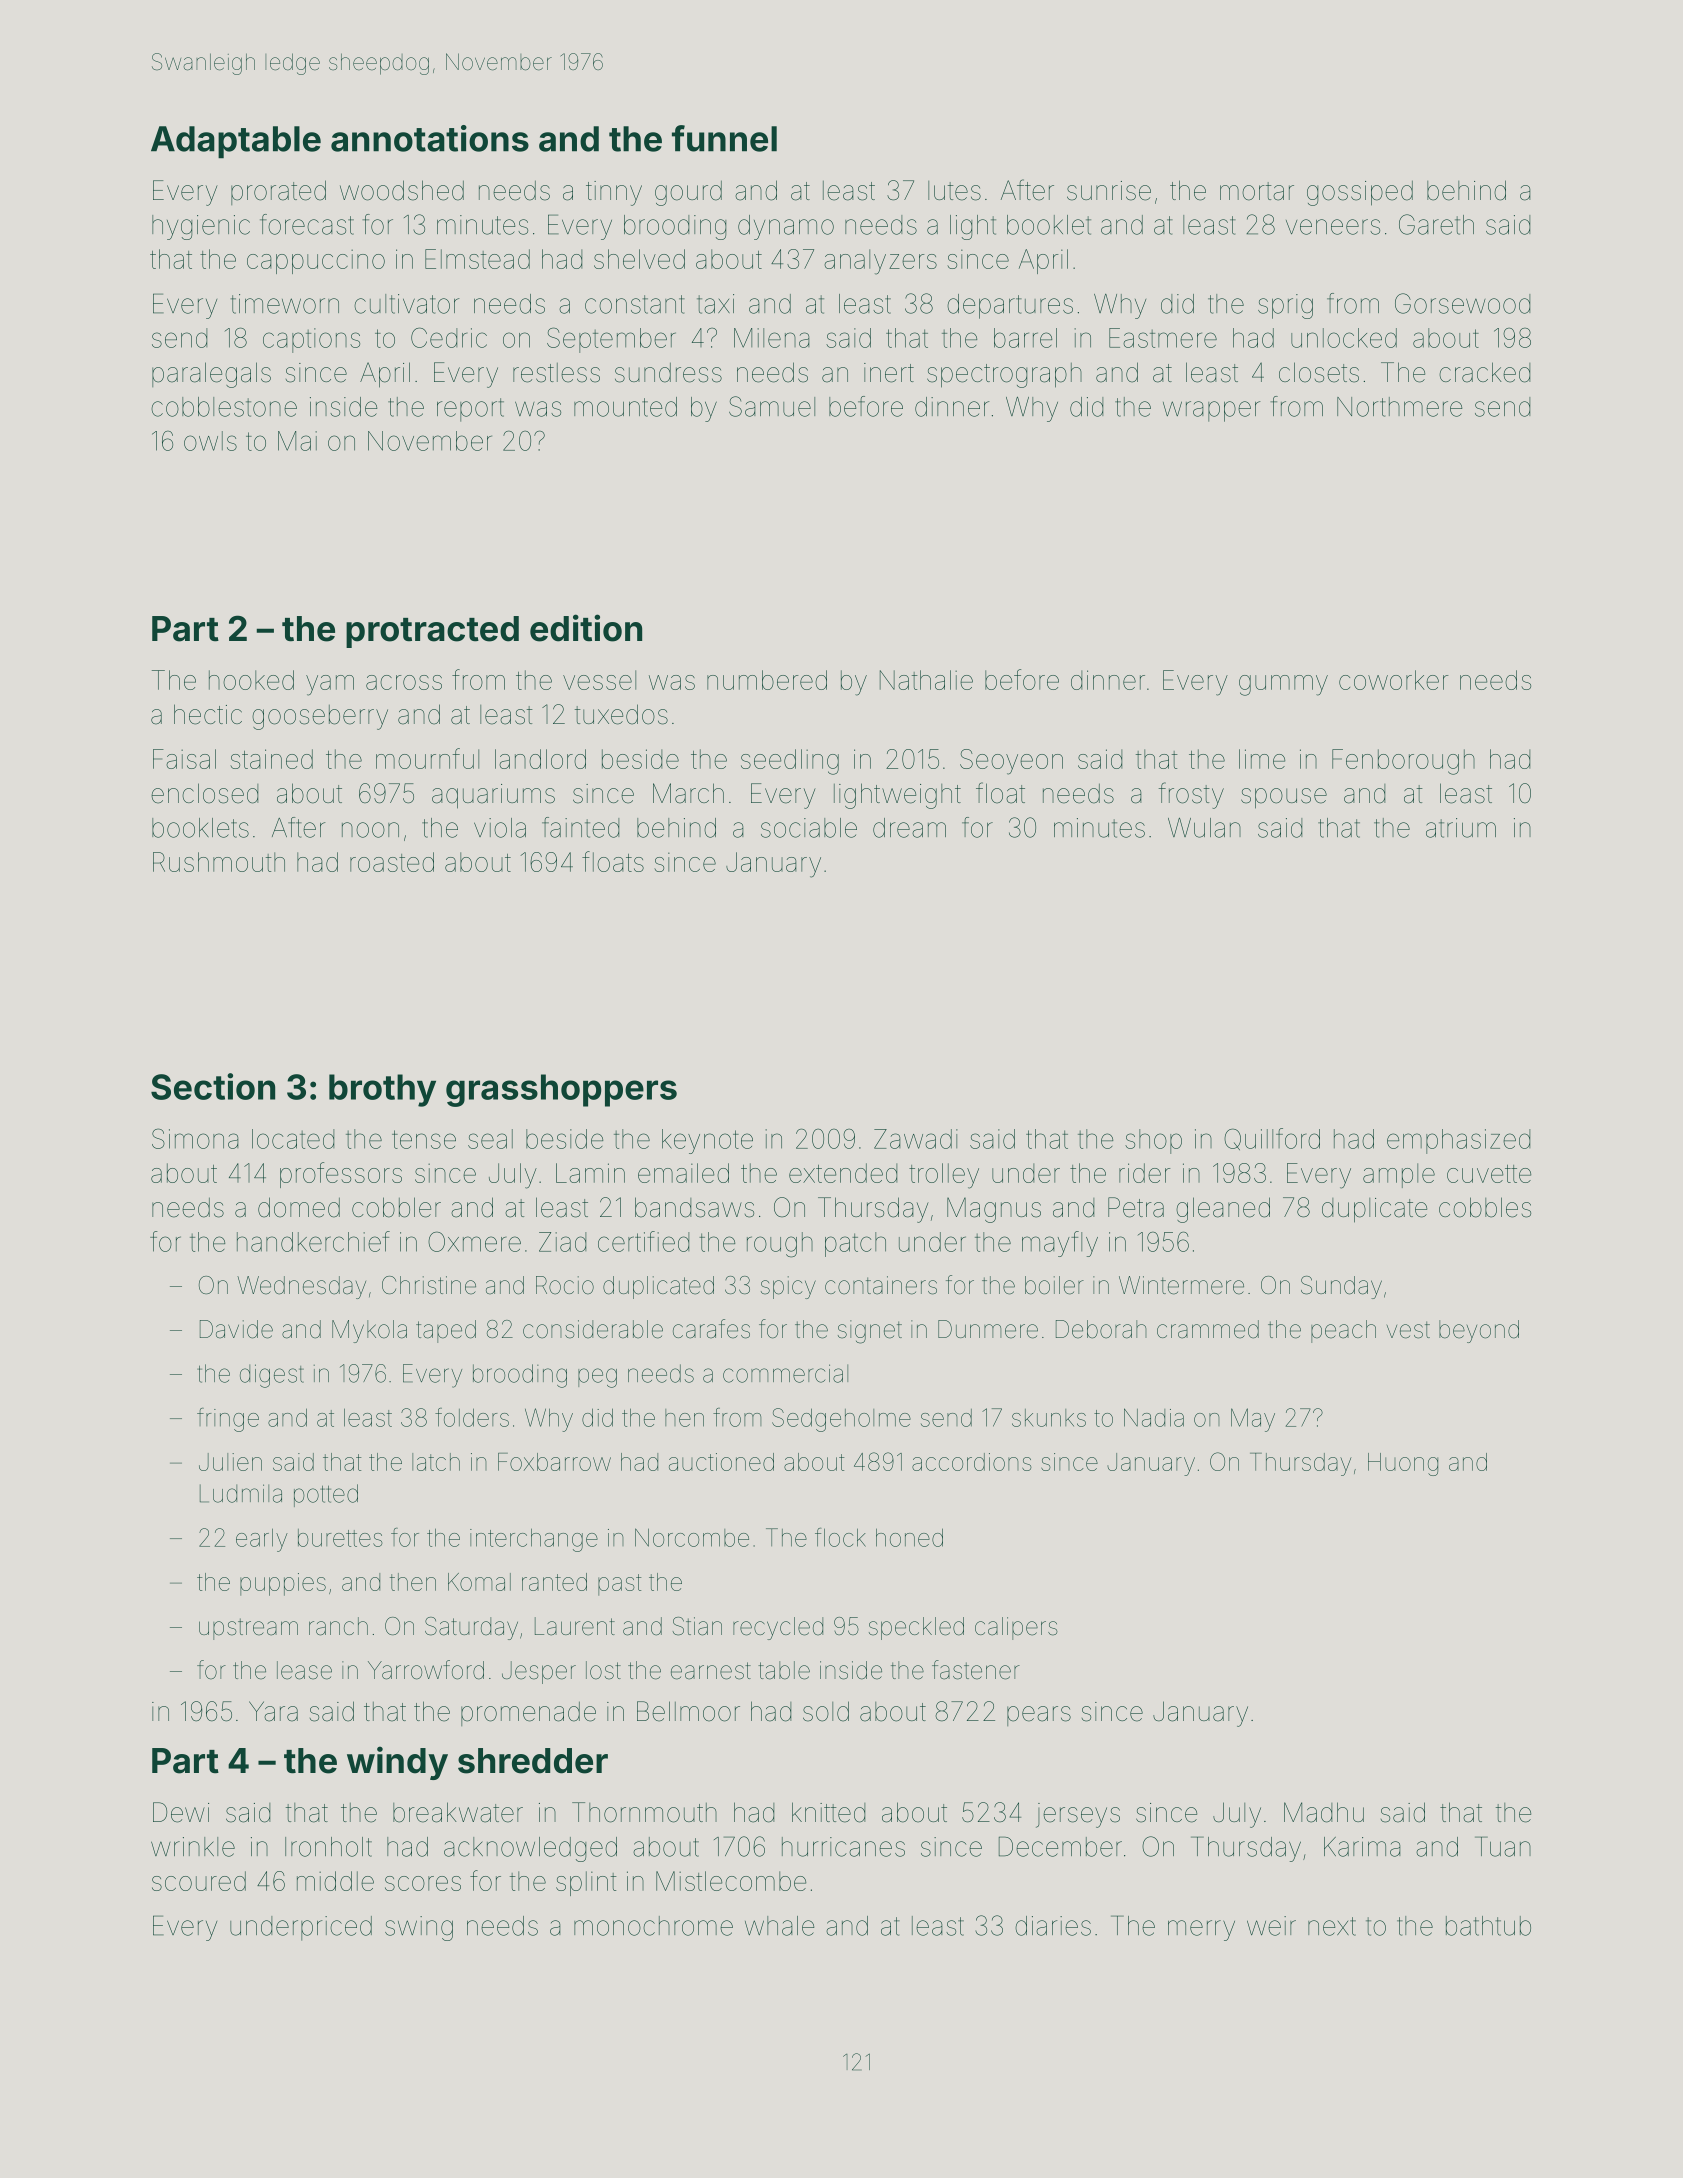 Image resolution: width=1683 pixels, height=2178 pixels. Describe the element at coordinates (1489, 1174) in the document. I see `cuvette` at that location.
